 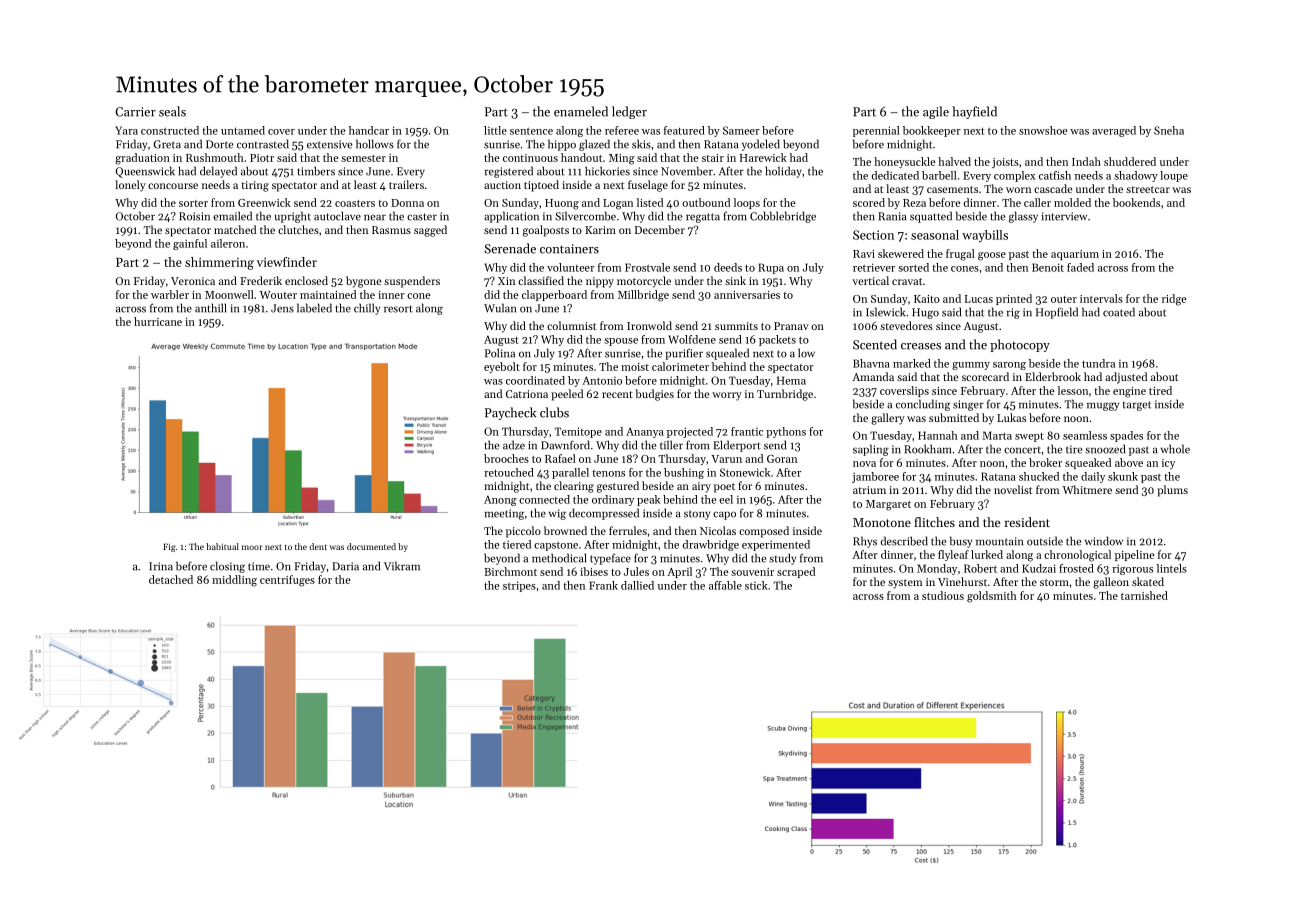 What do you see at coordinates (992, 597) in the page?
I see `goldsmith` at bounding box center [992, 597].
